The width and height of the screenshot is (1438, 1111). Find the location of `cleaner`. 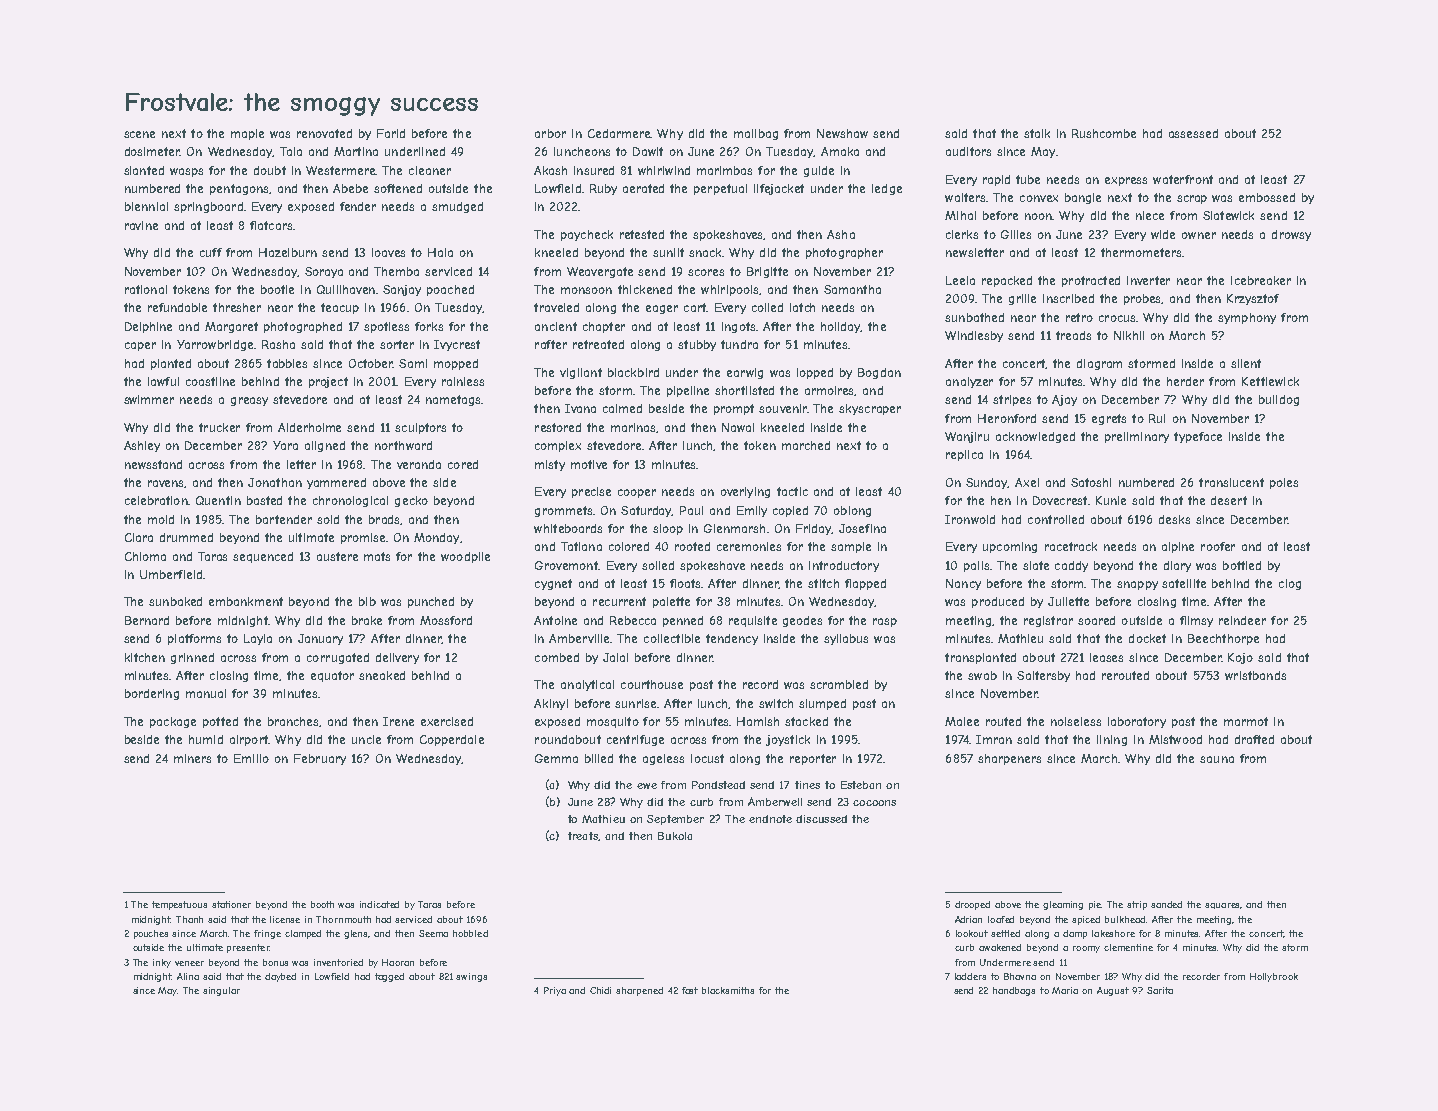

cleaner is located at coordinates (430, 170).
